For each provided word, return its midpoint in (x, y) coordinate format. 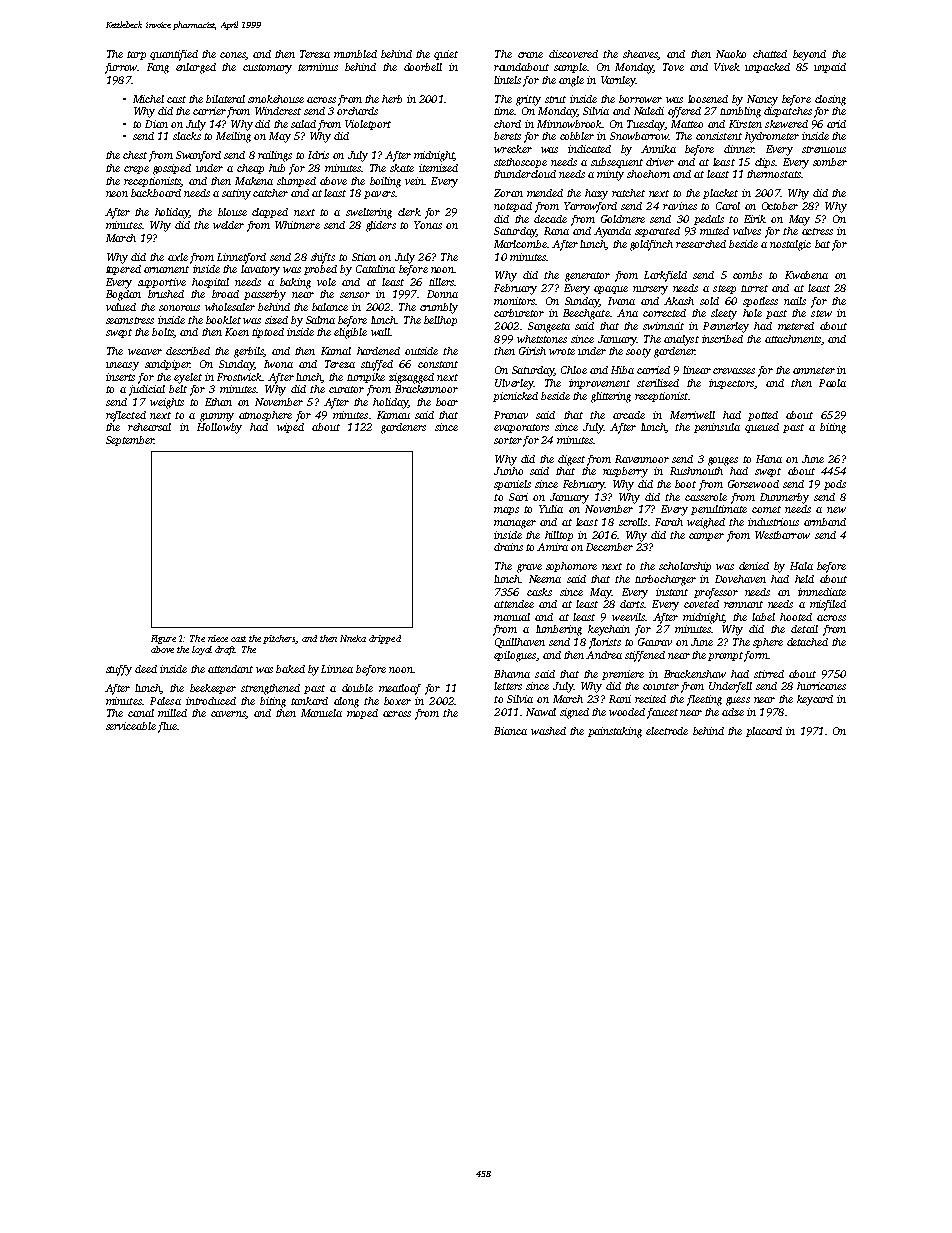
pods (835, 485)
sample (570, 68)
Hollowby (219, 428)
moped (362, 714)
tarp (136, 55)
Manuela (321, 713)
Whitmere (297, 225)
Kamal (336, 351)
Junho (508, 471)
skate (402, 168)
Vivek (727, 67)
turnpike (366, 378)
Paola (832, 383)
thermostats (774, 174)
